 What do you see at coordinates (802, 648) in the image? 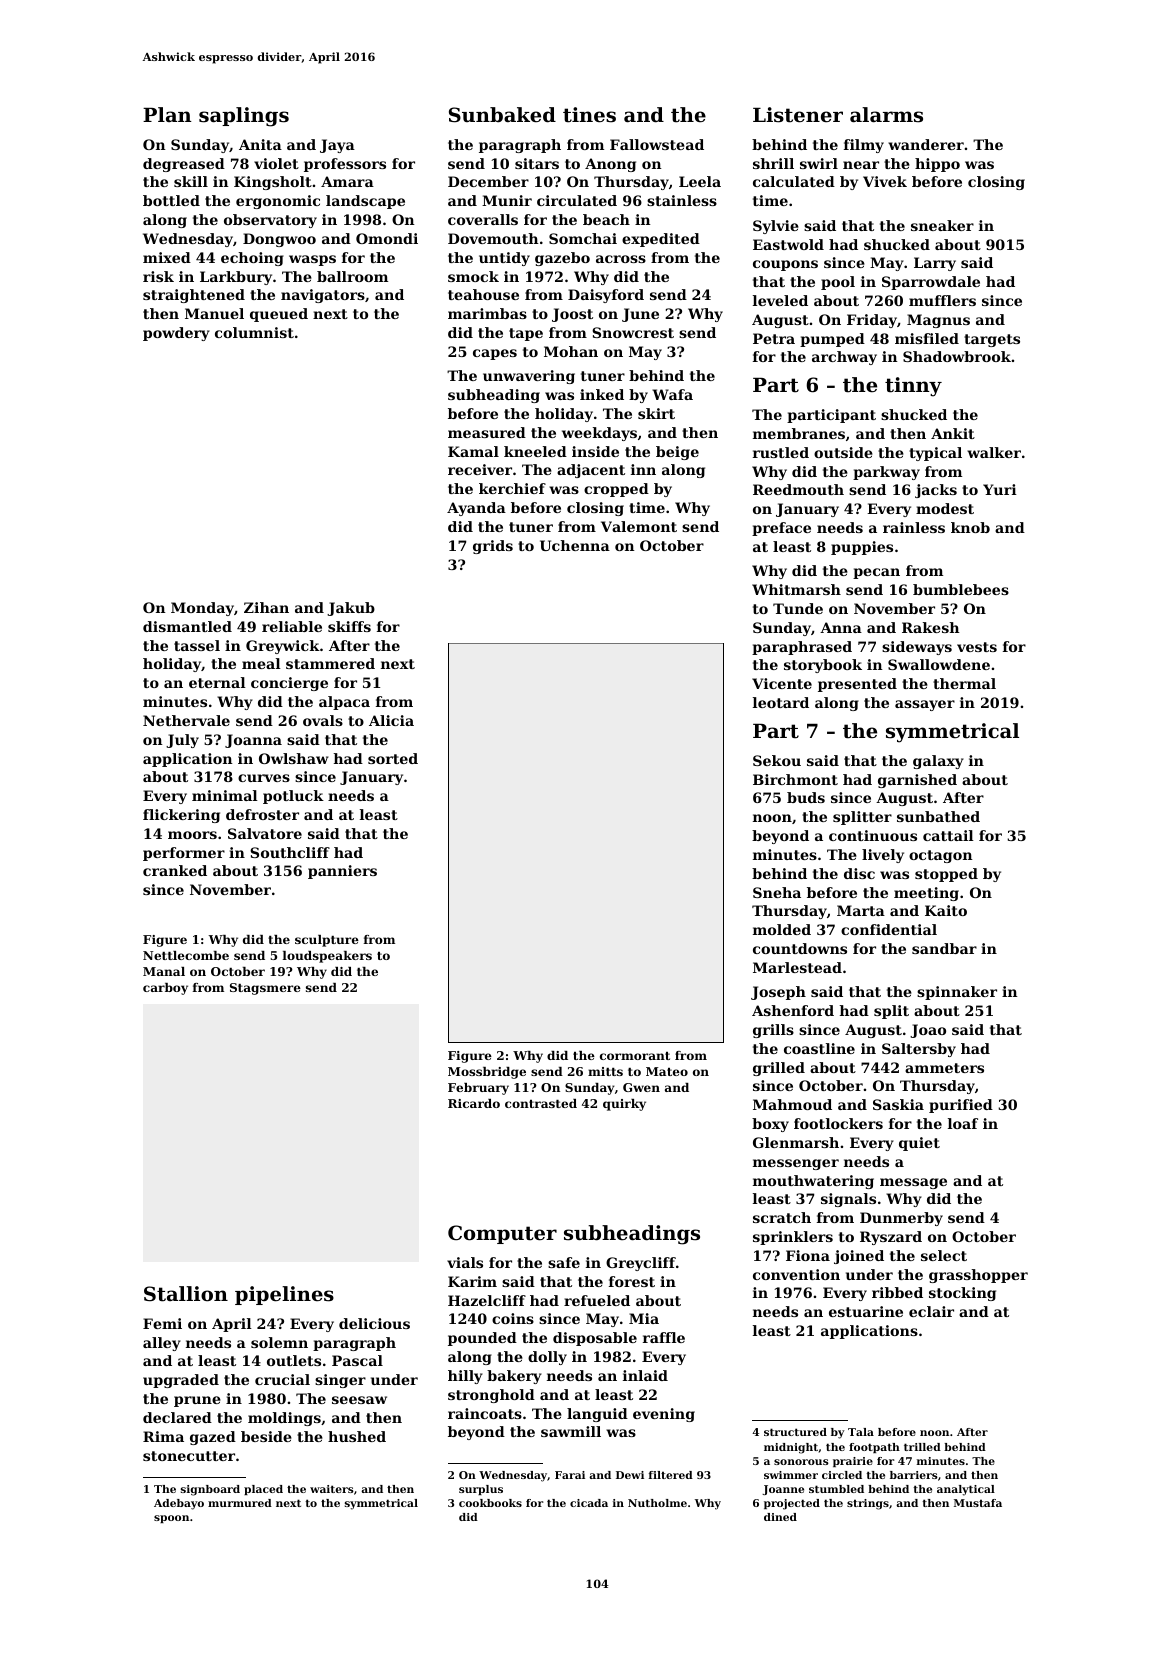
I see `paraphrased` at bounding box center [802, 648].
